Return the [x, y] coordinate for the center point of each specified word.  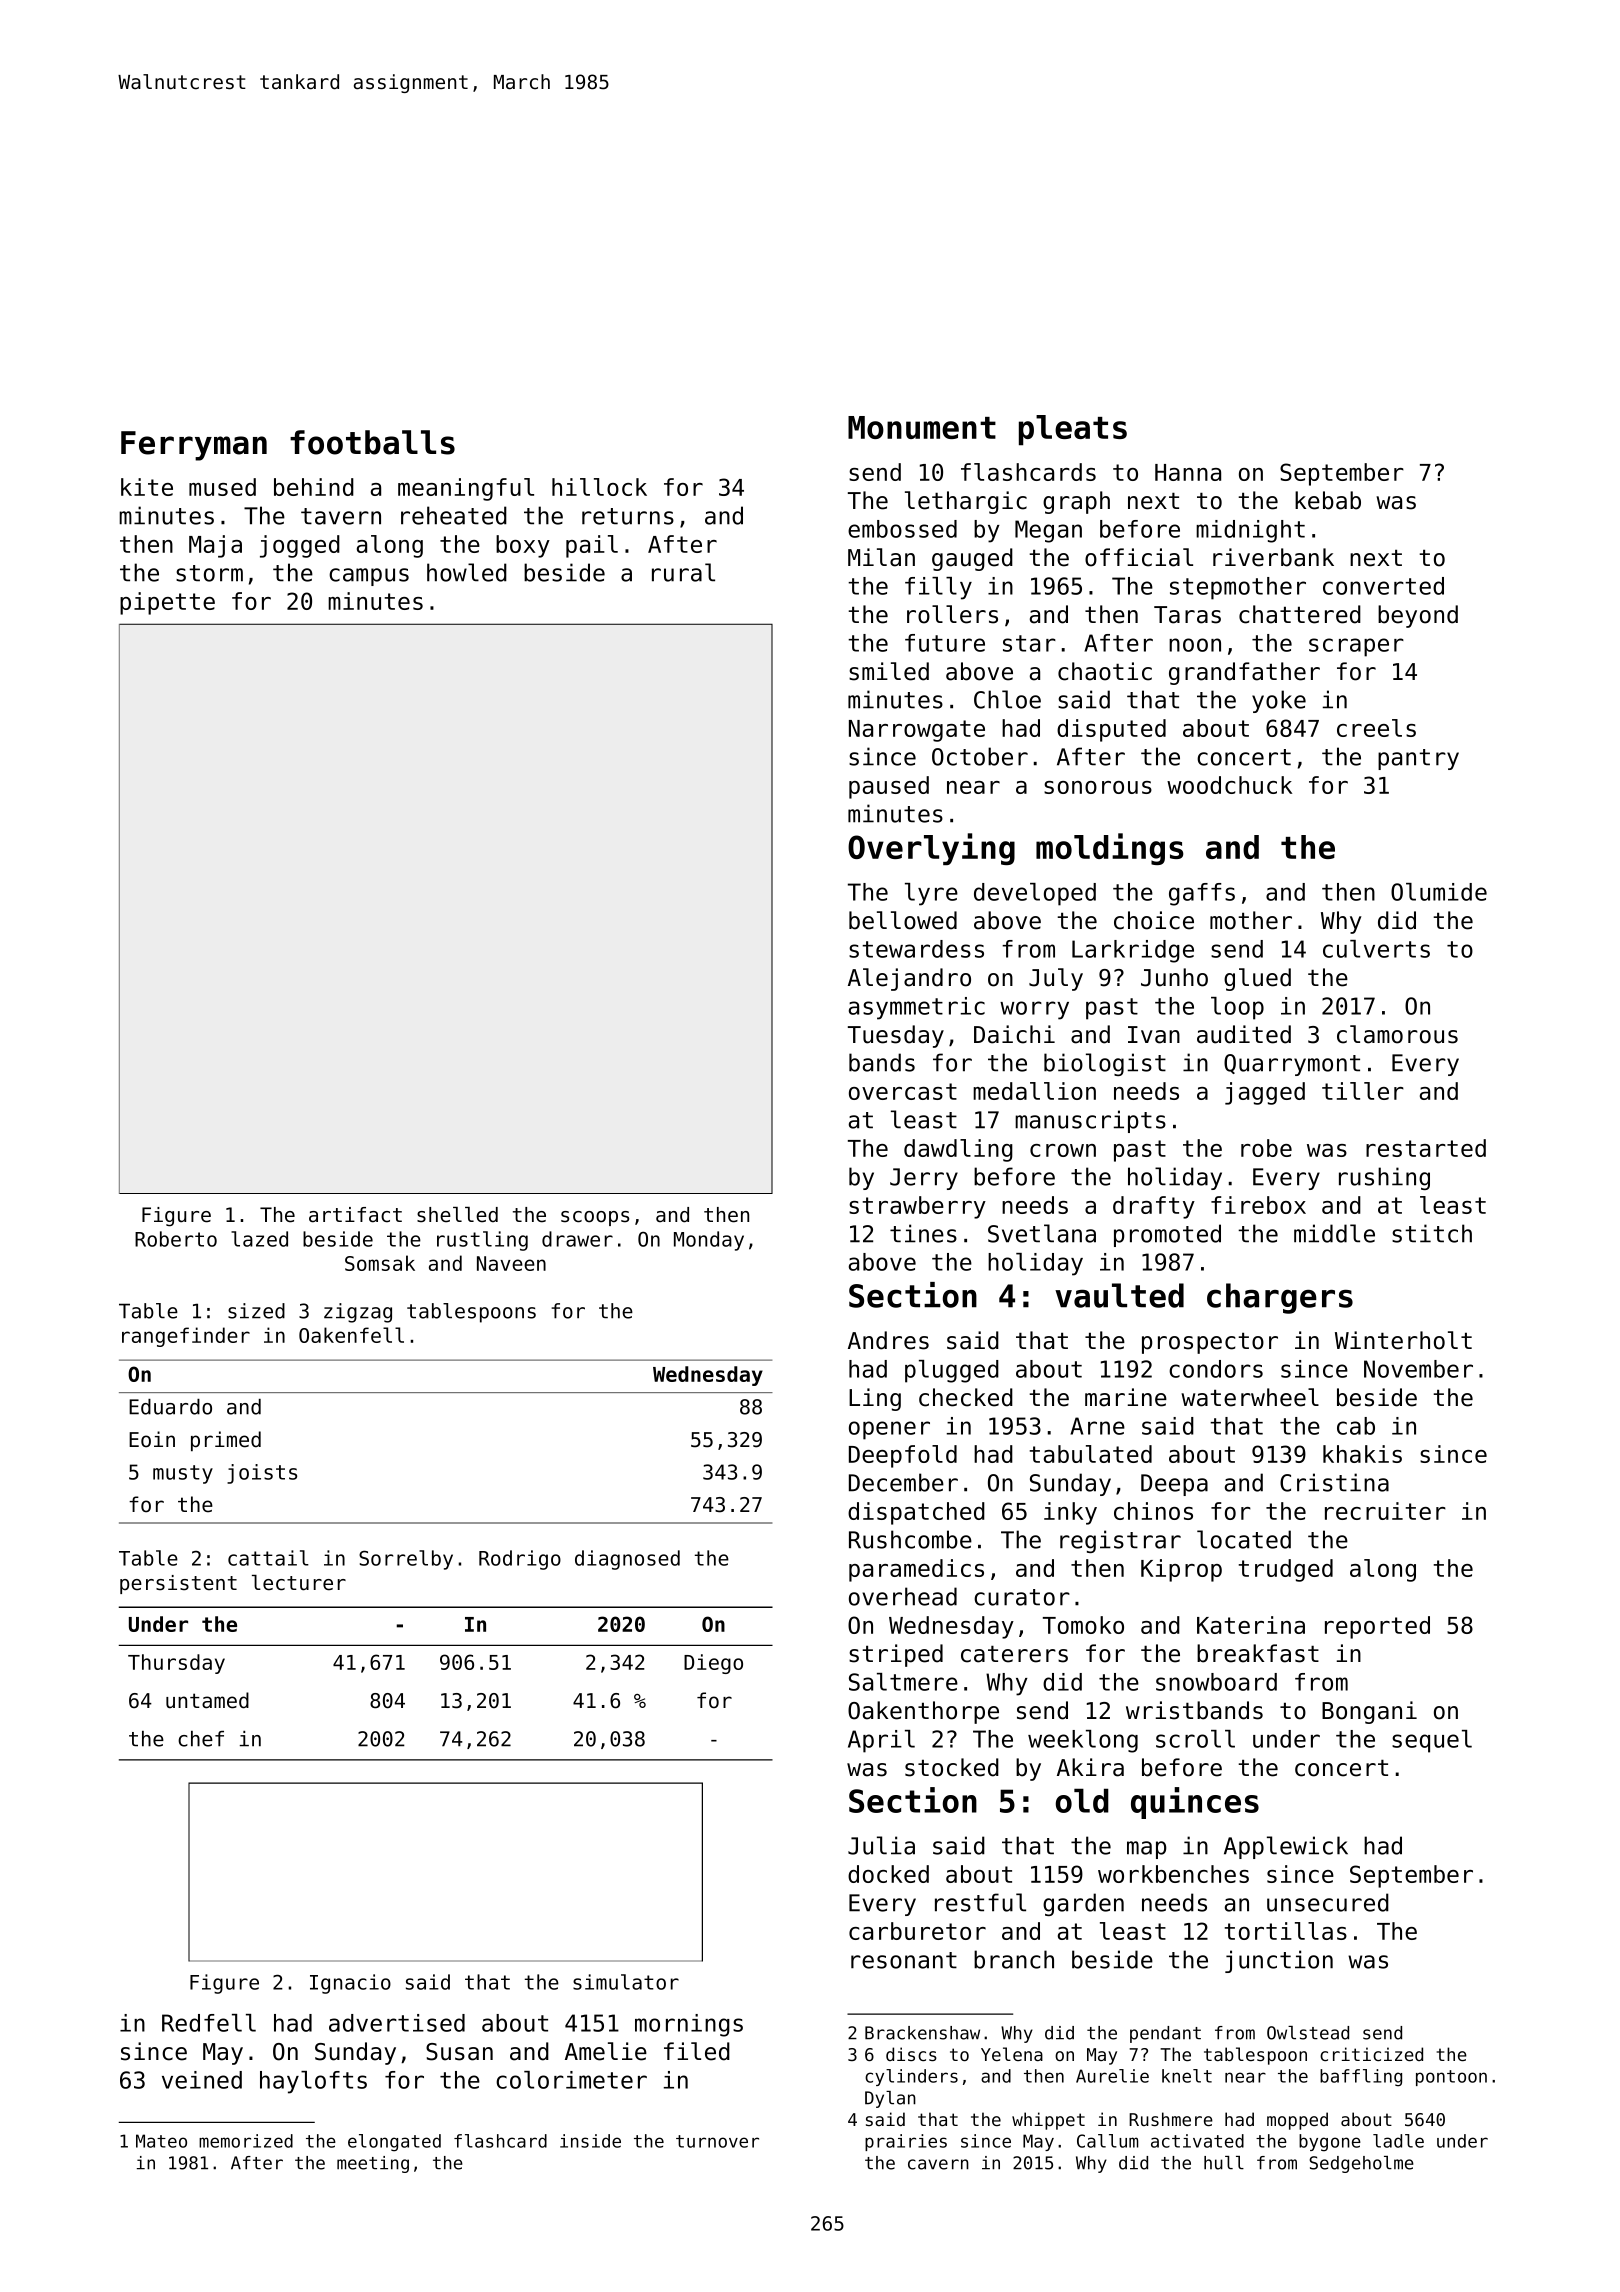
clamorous [1397, 1034]
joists [262, 1474]
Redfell [209, 2023]
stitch [1432, 1233]
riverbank [1273, 557]
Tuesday [896, 1036]
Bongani [1369, 1712]
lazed [259, 1239]
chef [201, 1739]
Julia [881, 1845]
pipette [167, 603]
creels [1376, 728]
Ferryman [194, 446]
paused [889, 787]
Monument [922, 427]
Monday [709, 1241]
